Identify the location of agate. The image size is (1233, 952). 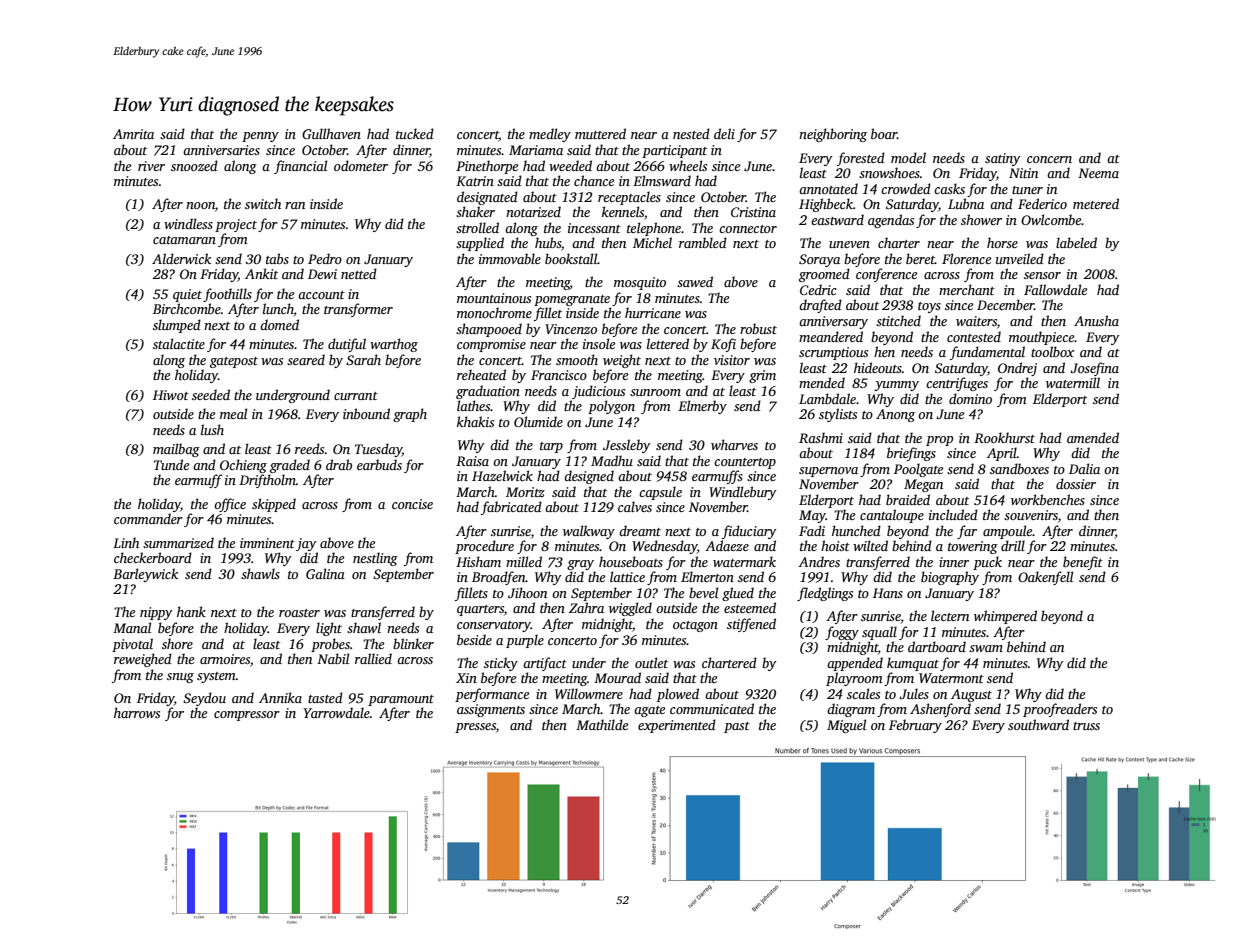
(649, 711).
